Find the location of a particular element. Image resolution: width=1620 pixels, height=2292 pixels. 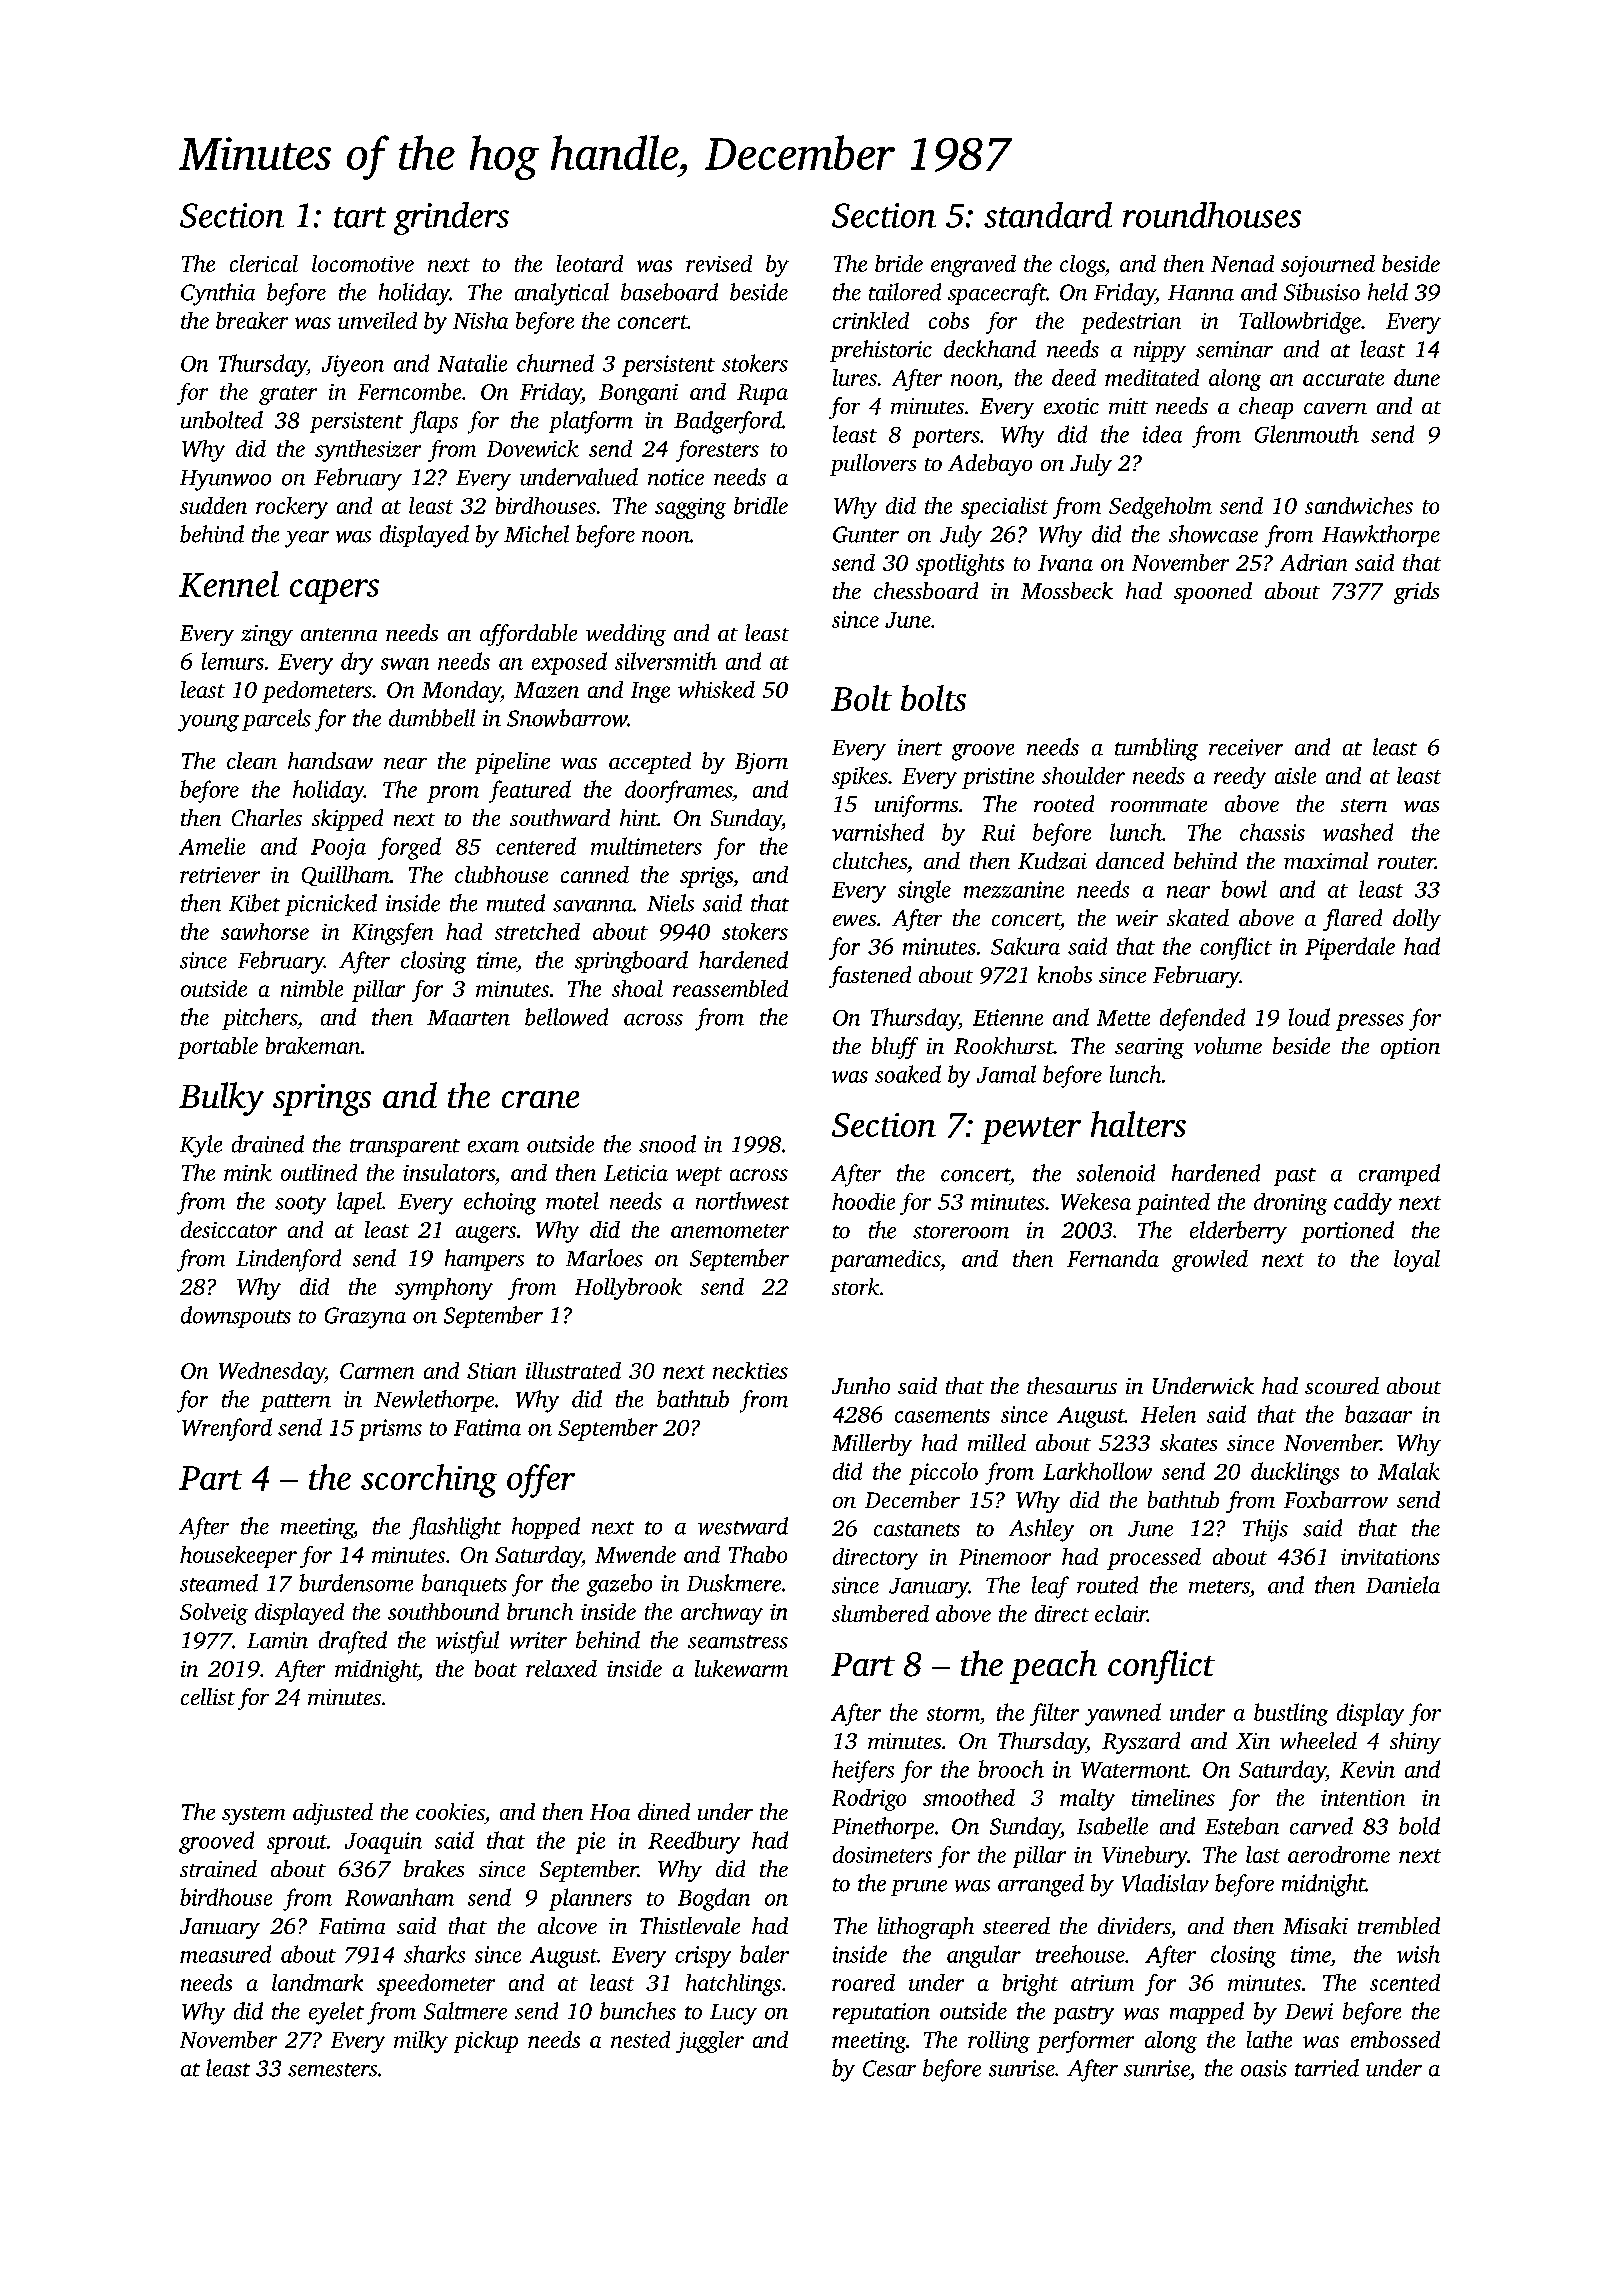

pickup is located at coordinates (486, 2042).
